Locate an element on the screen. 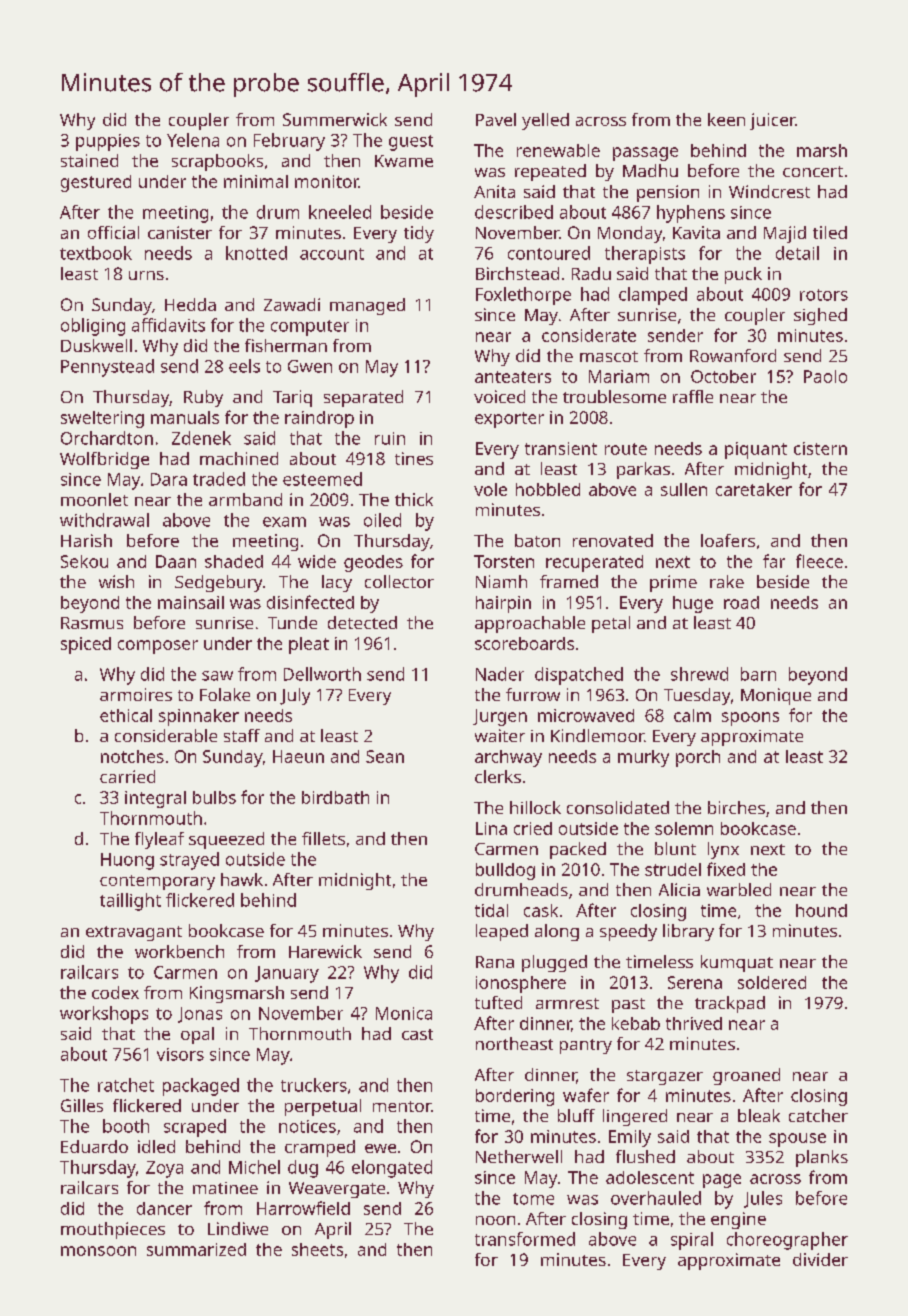 The image size is (908, 1316). taillight is located at coordinates (130, 902).
